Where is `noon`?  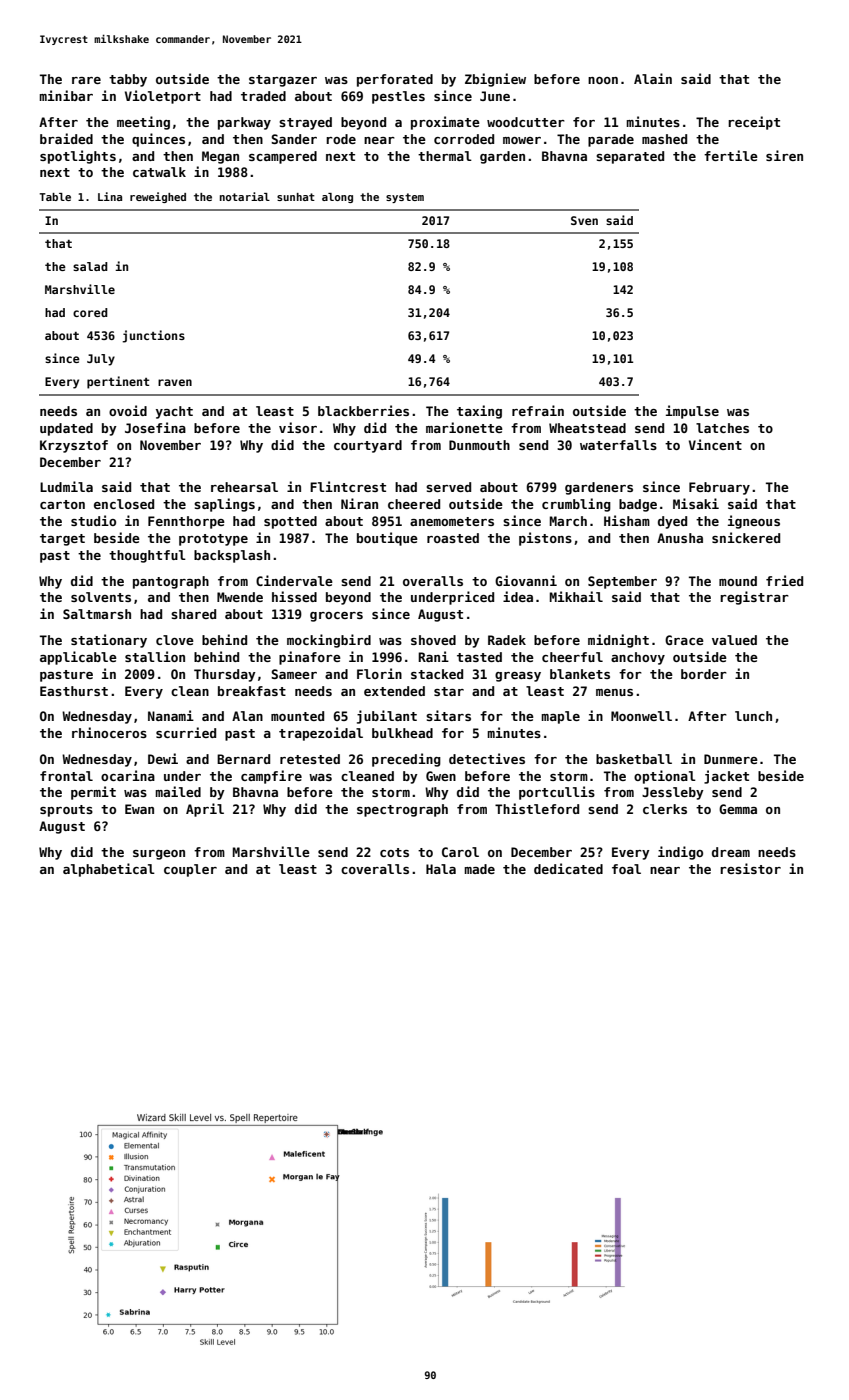 noon is located at coordinates (603, 80).
